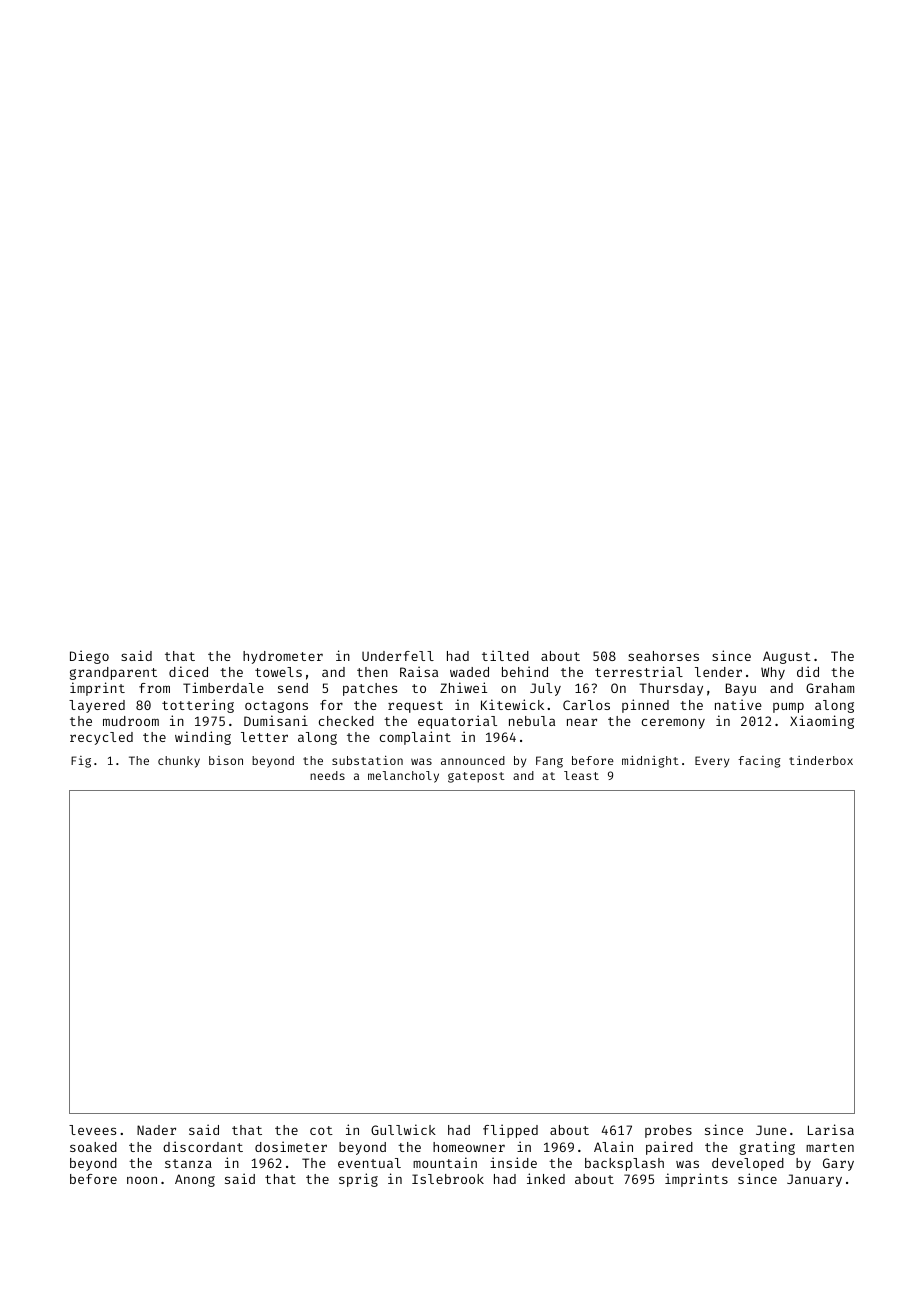 This screenshot has height=1308, width=924. What do you see at coordinates (81, 762) in the screenshot?
I see `Fig` at bounding box center [81, 762].
